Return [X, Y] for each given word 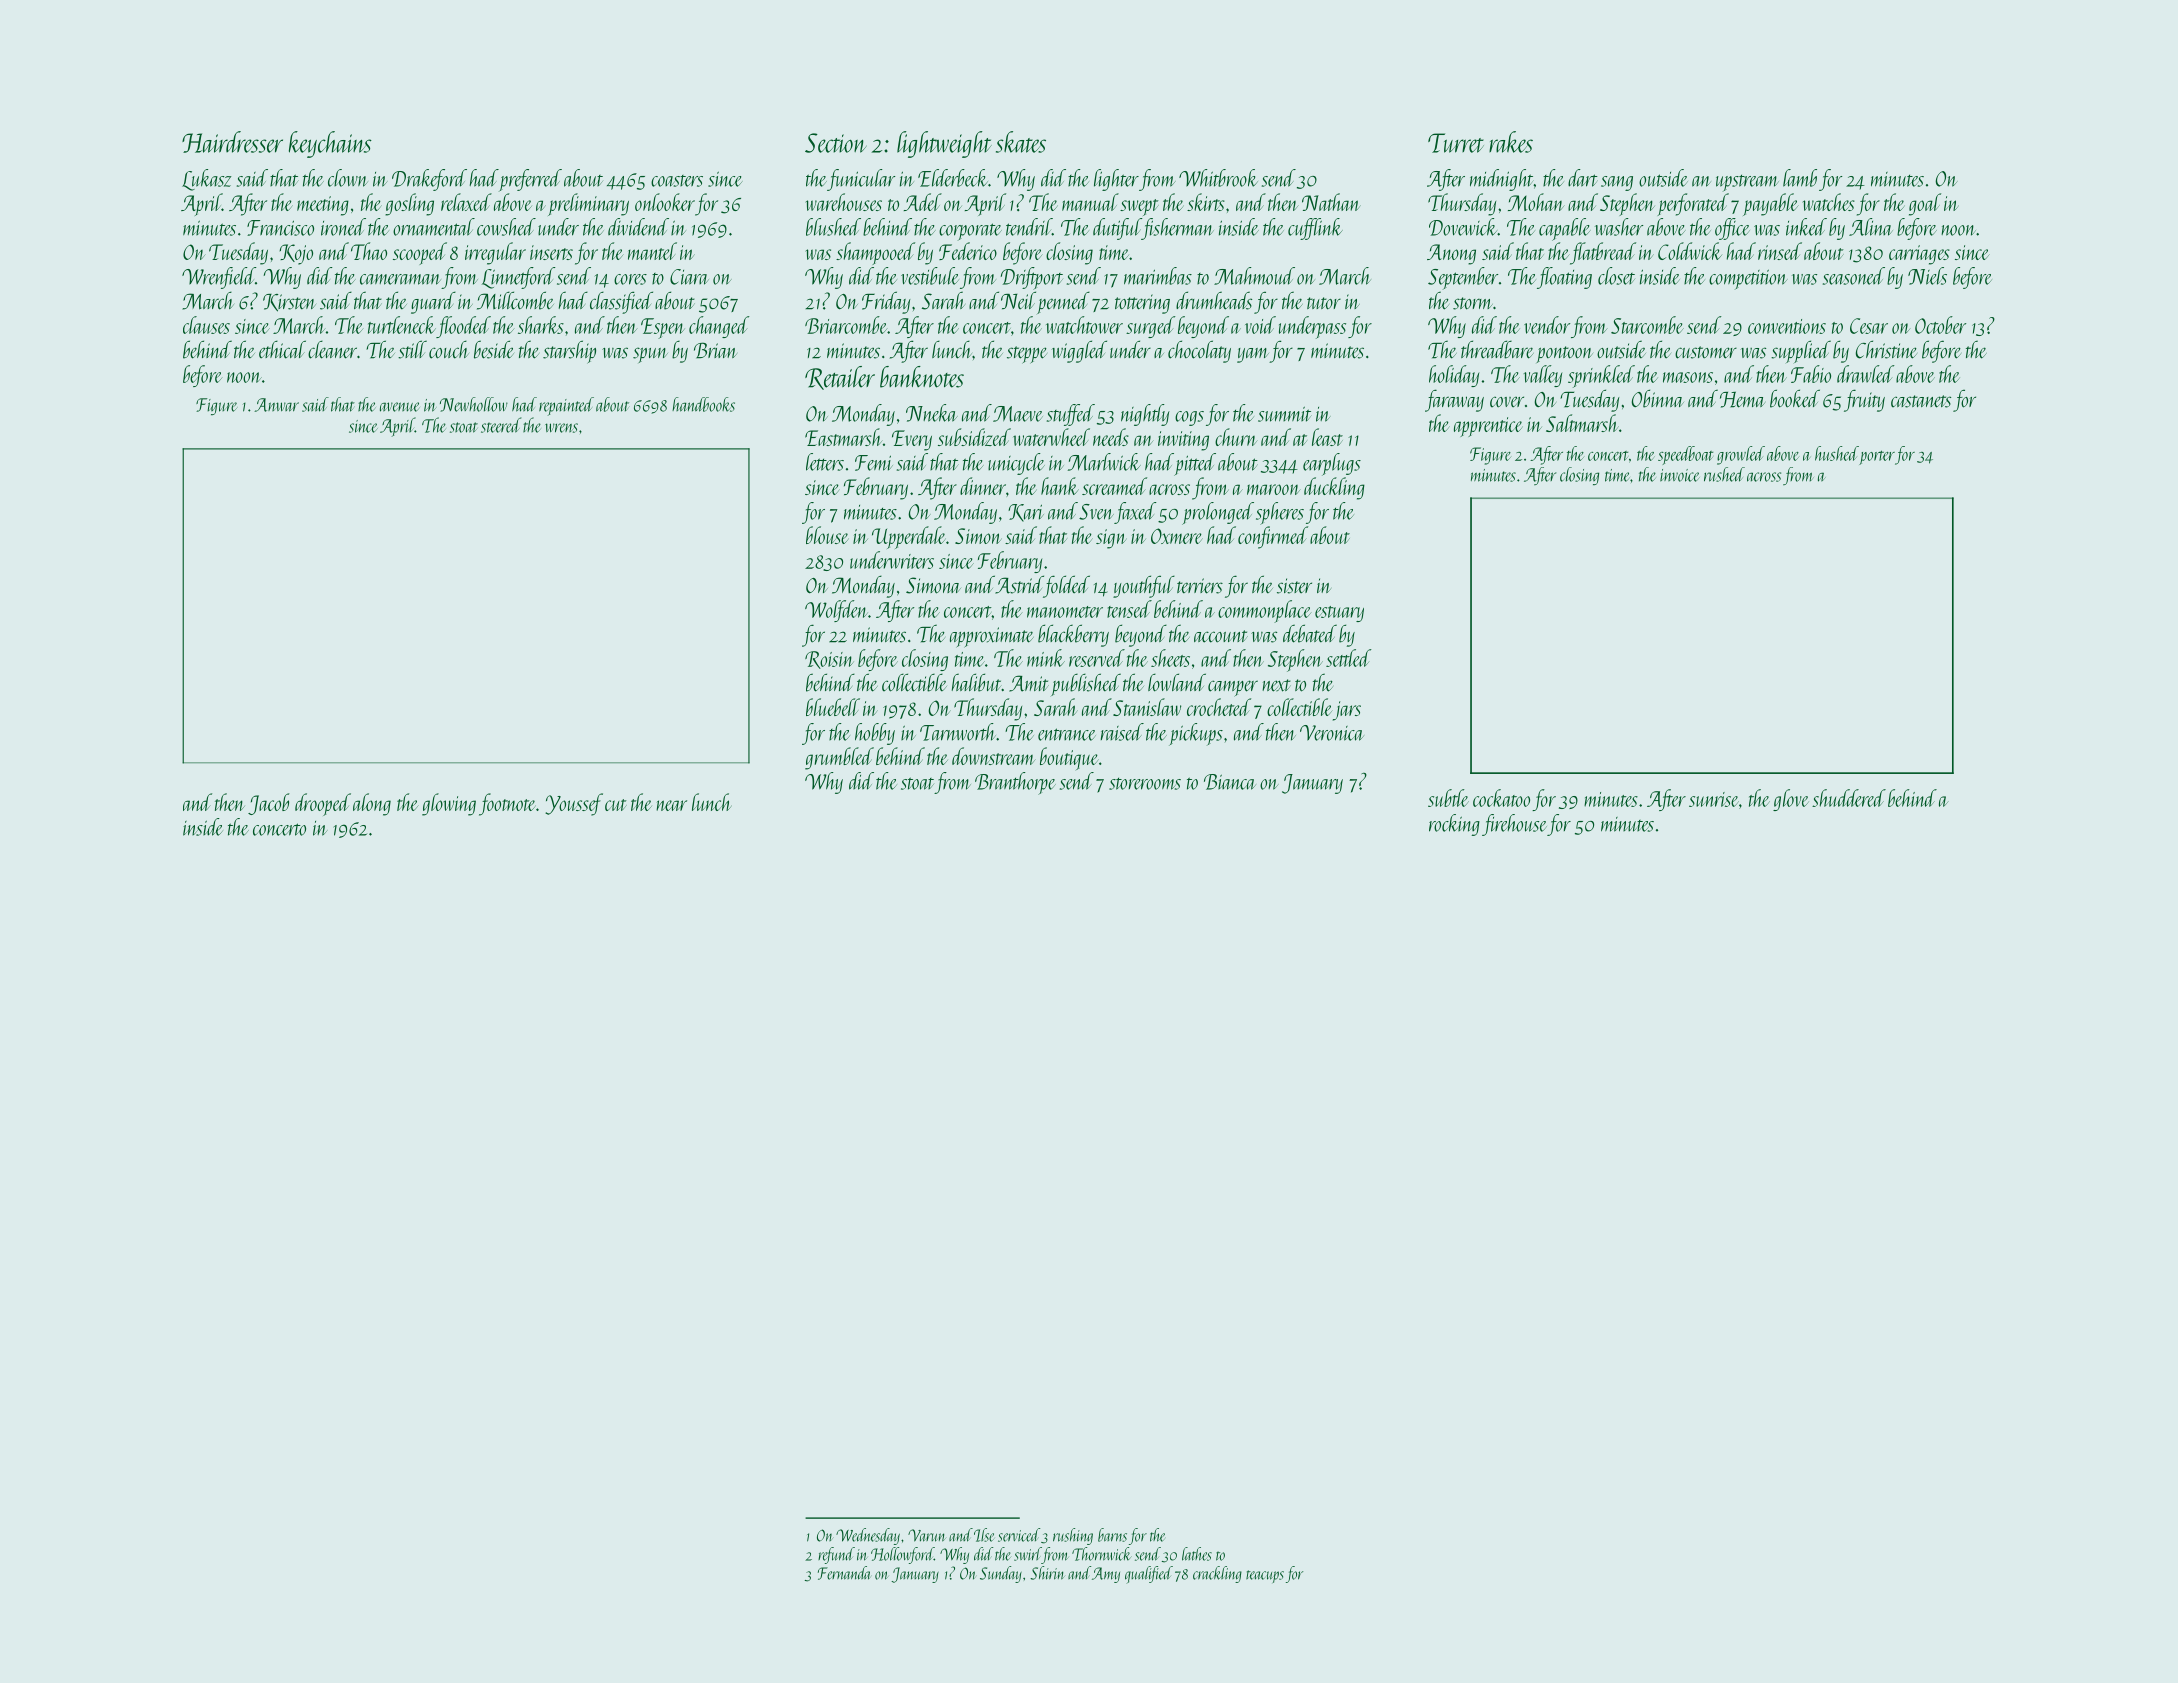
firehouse [1514, 825]
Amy [1106, 1575]
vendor [1547, 325]
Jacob [268, 804]
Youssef [574, 804]
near [671, 805]
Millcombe [515, 300]
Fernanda [844, 1573]
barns [1112, 1535]
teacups [1265, 1576]
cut [616, 805]
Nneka [932, 413]
